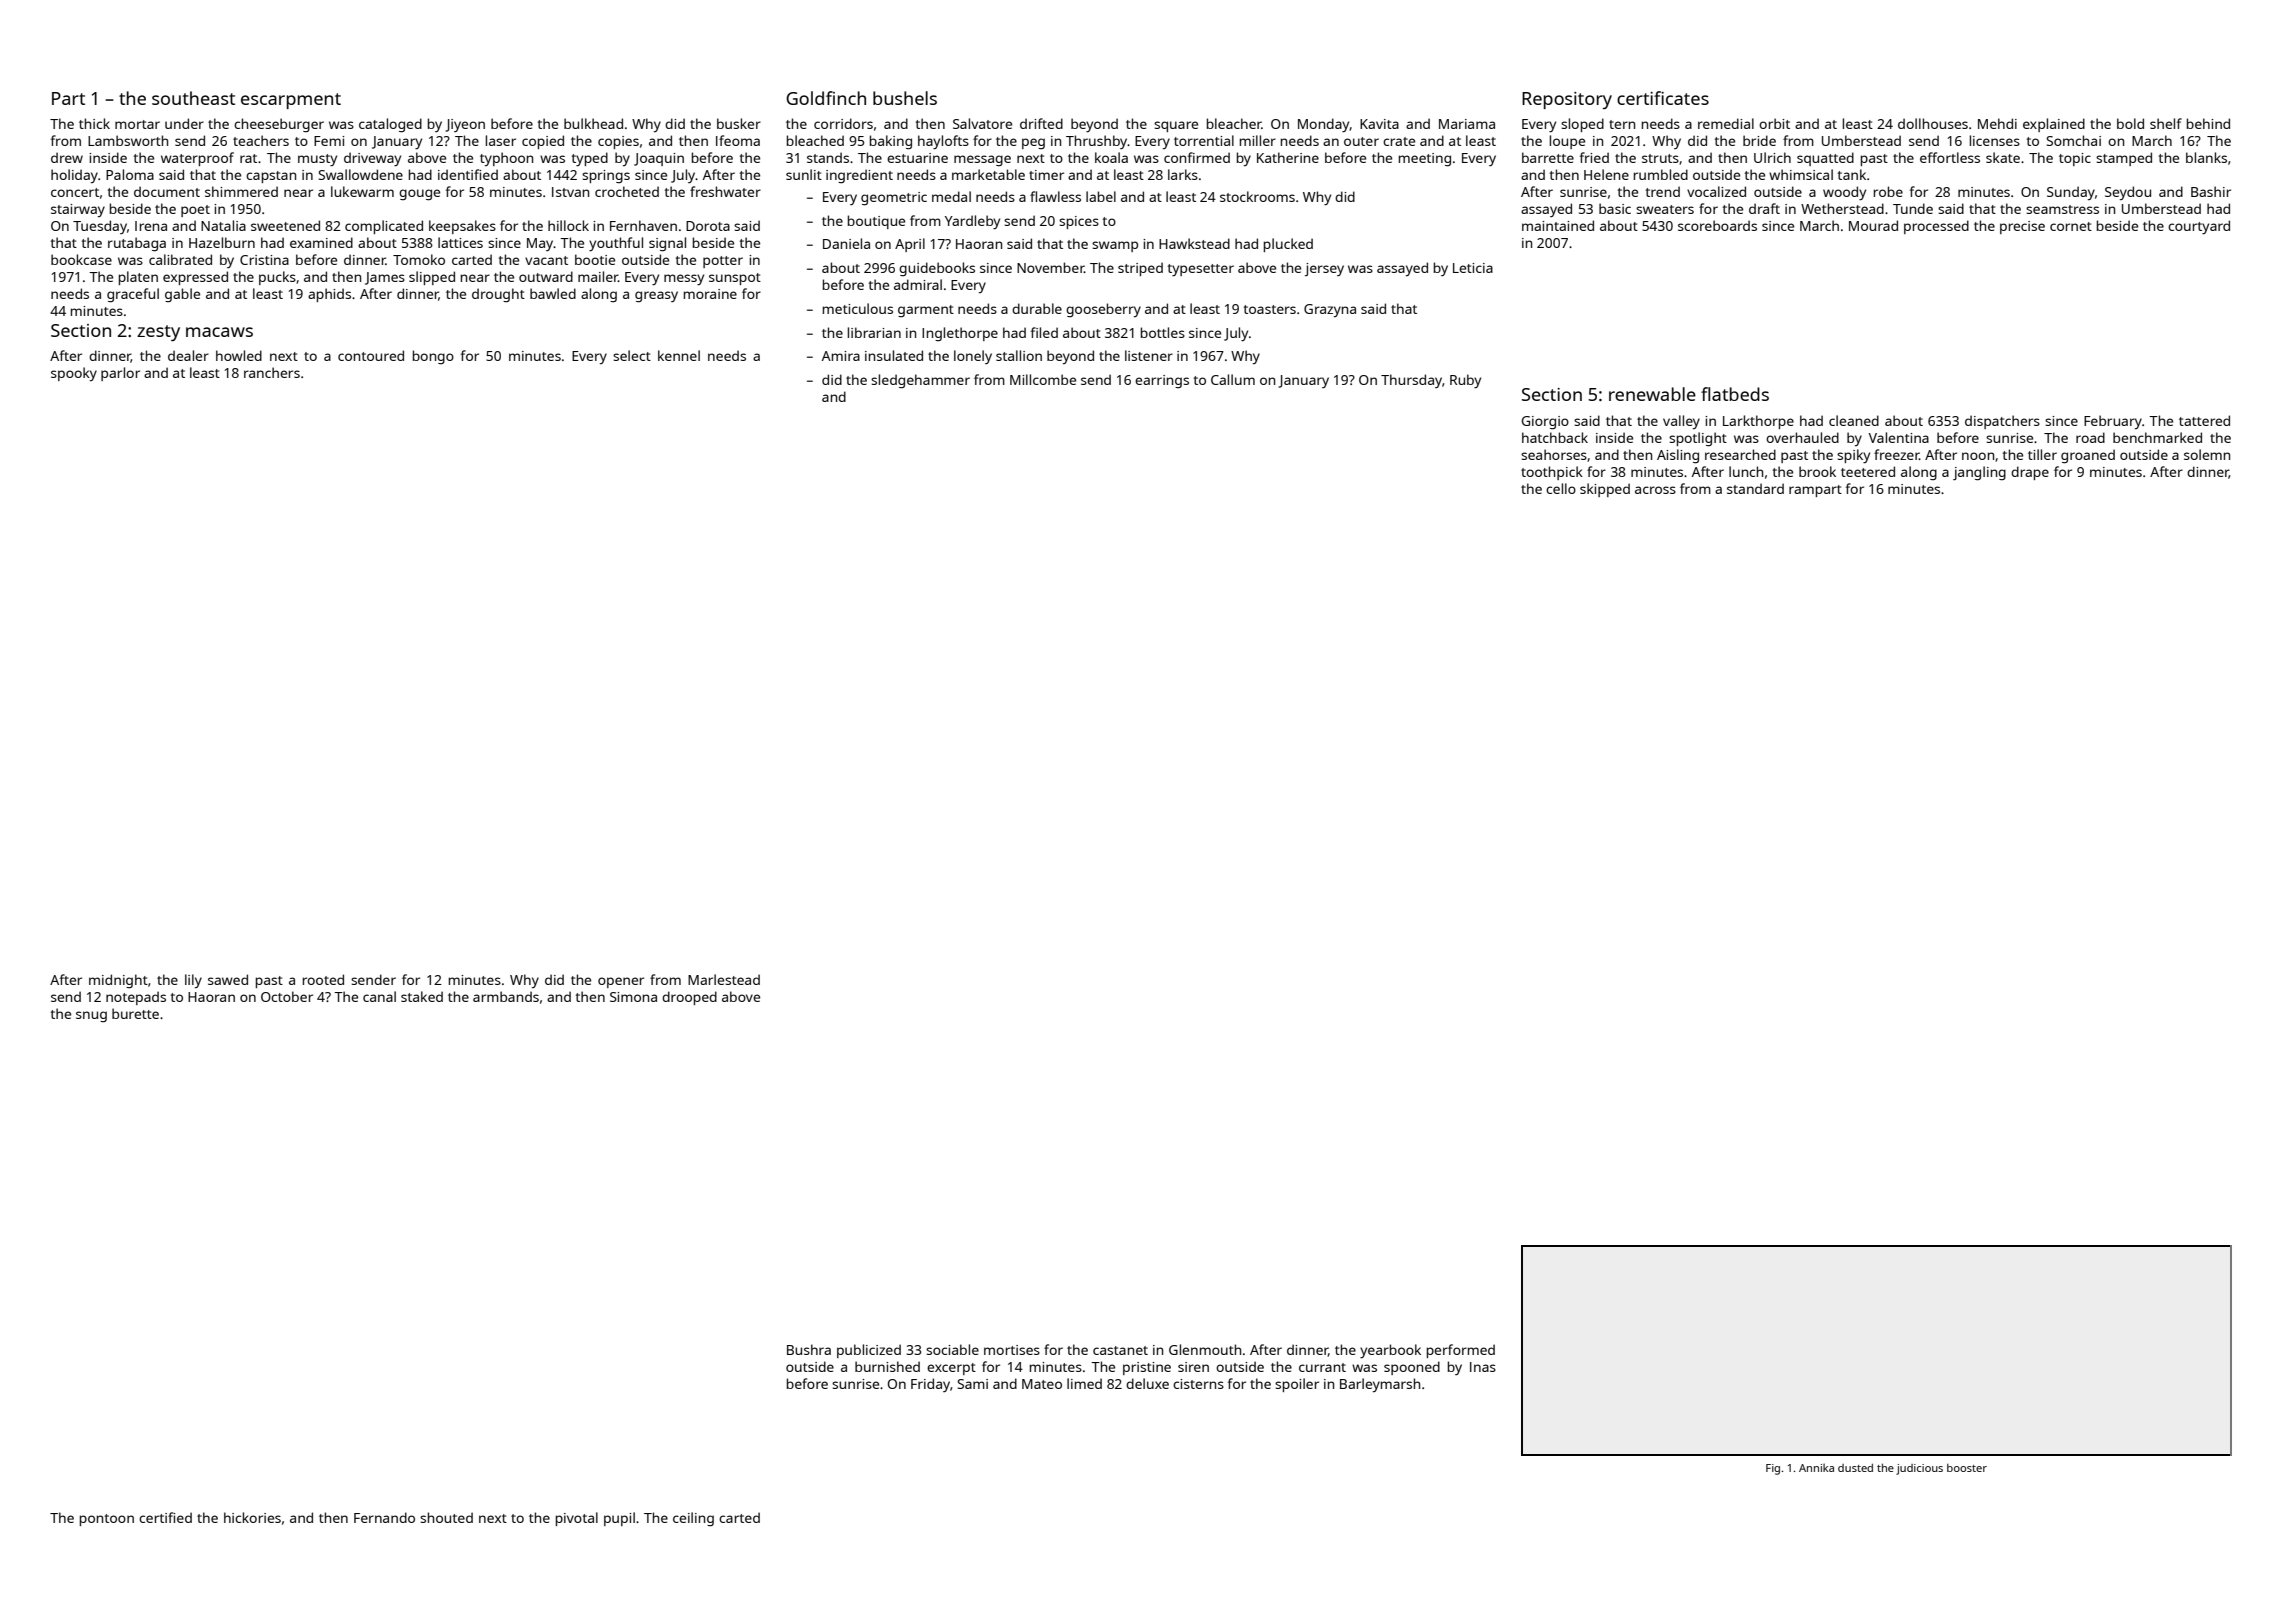 This screenshot has height=1614, width=2282. What do you see at coordinates (252, 1517) in the screenshot?
I see `hickories` at bounding box center [252, 1517].
